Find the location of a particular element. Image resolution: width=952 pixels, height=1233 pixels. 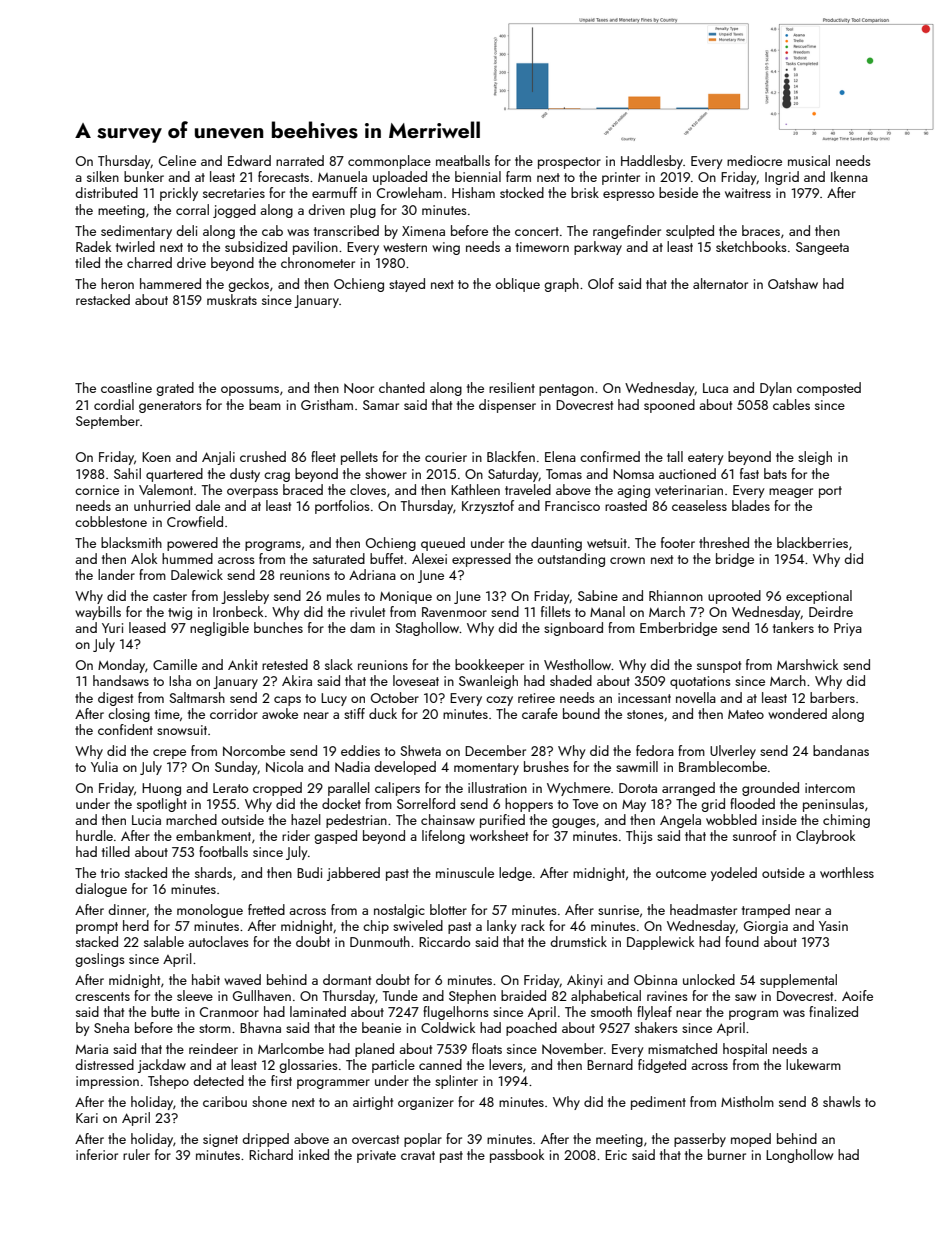

queued is located at coordinates (443, 544).
